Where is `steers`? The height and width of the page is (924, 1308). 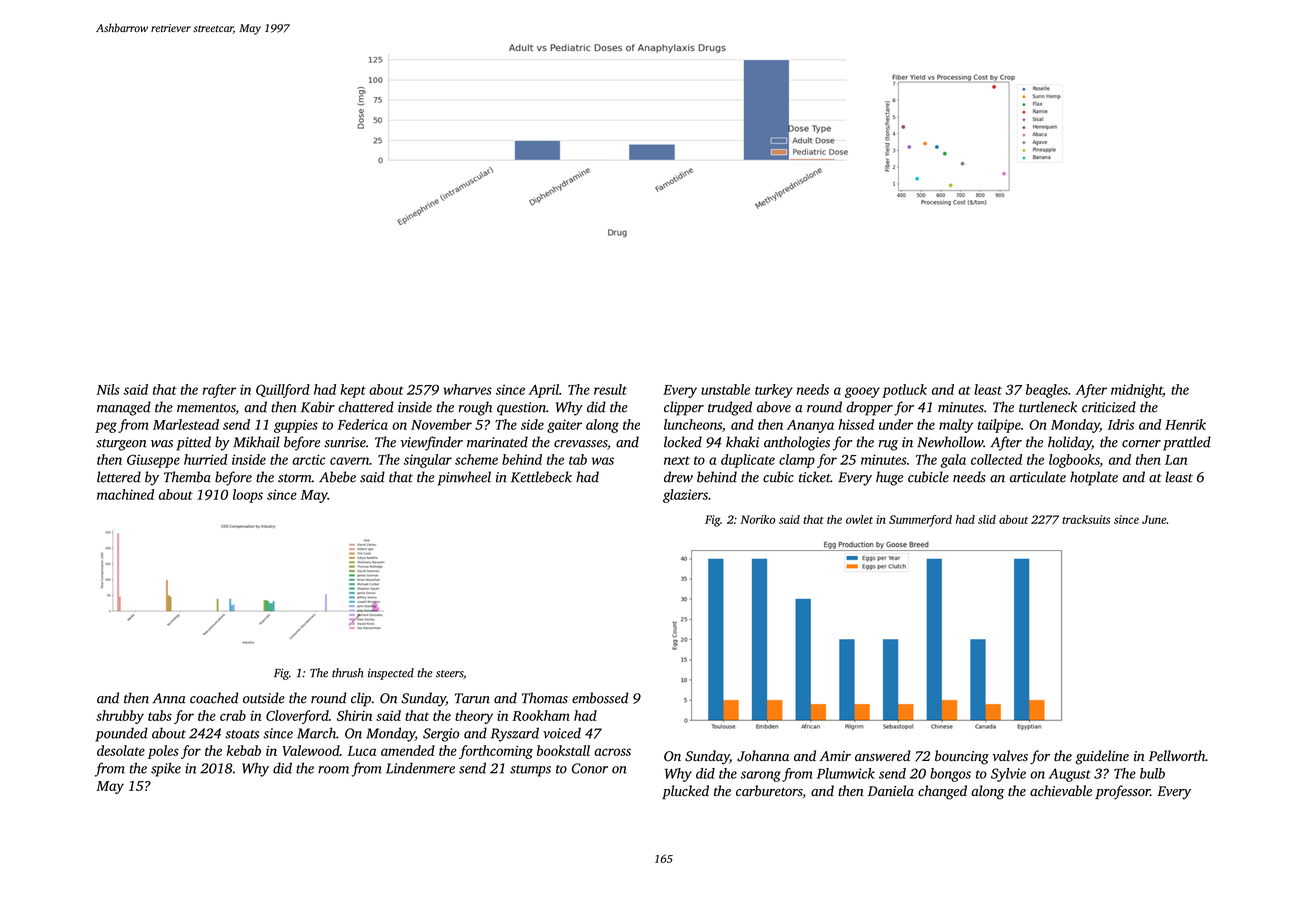
steers is located at coordinates (449, 674).
